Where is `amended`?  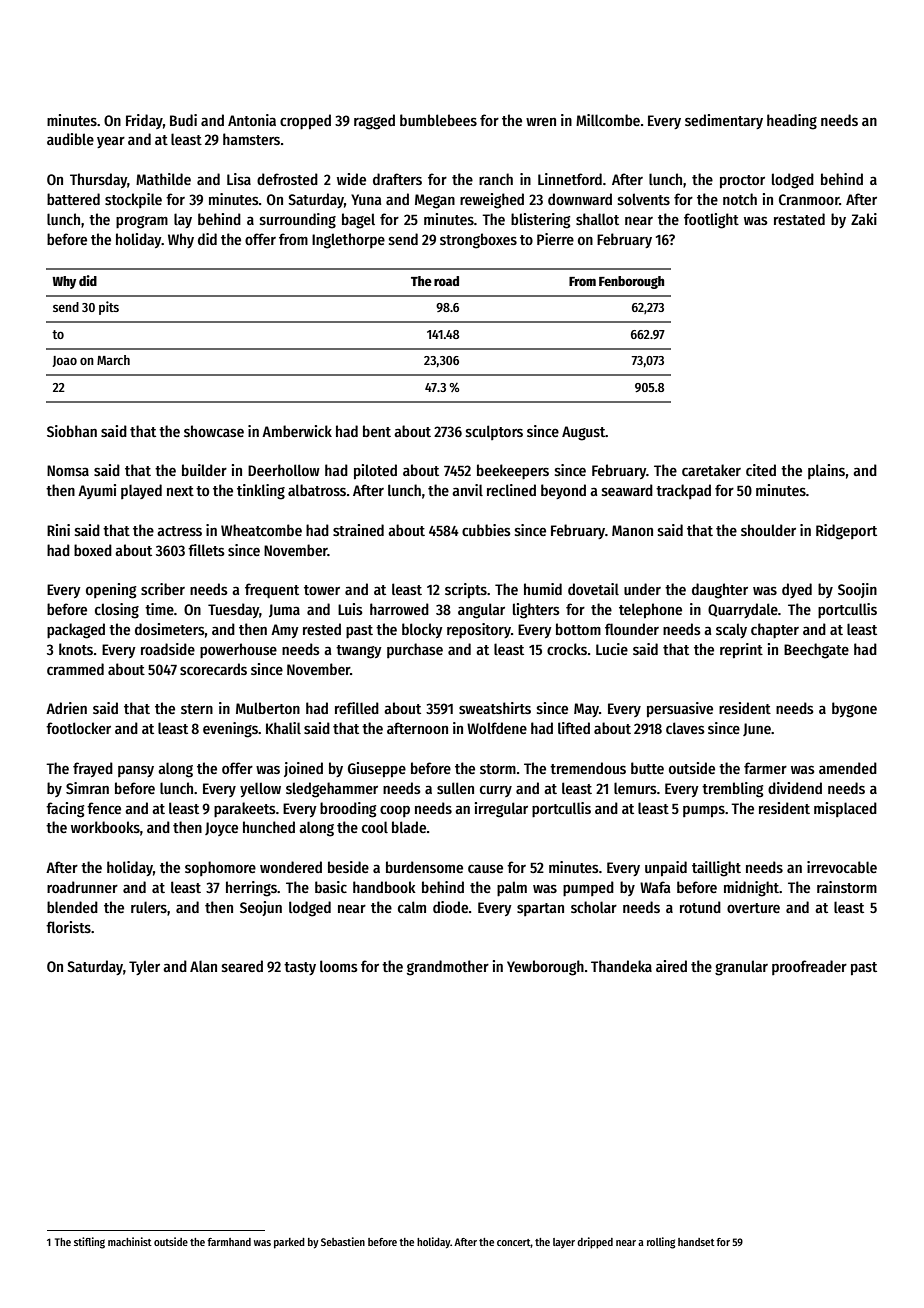
amended is located at coordinates (848, 768).
